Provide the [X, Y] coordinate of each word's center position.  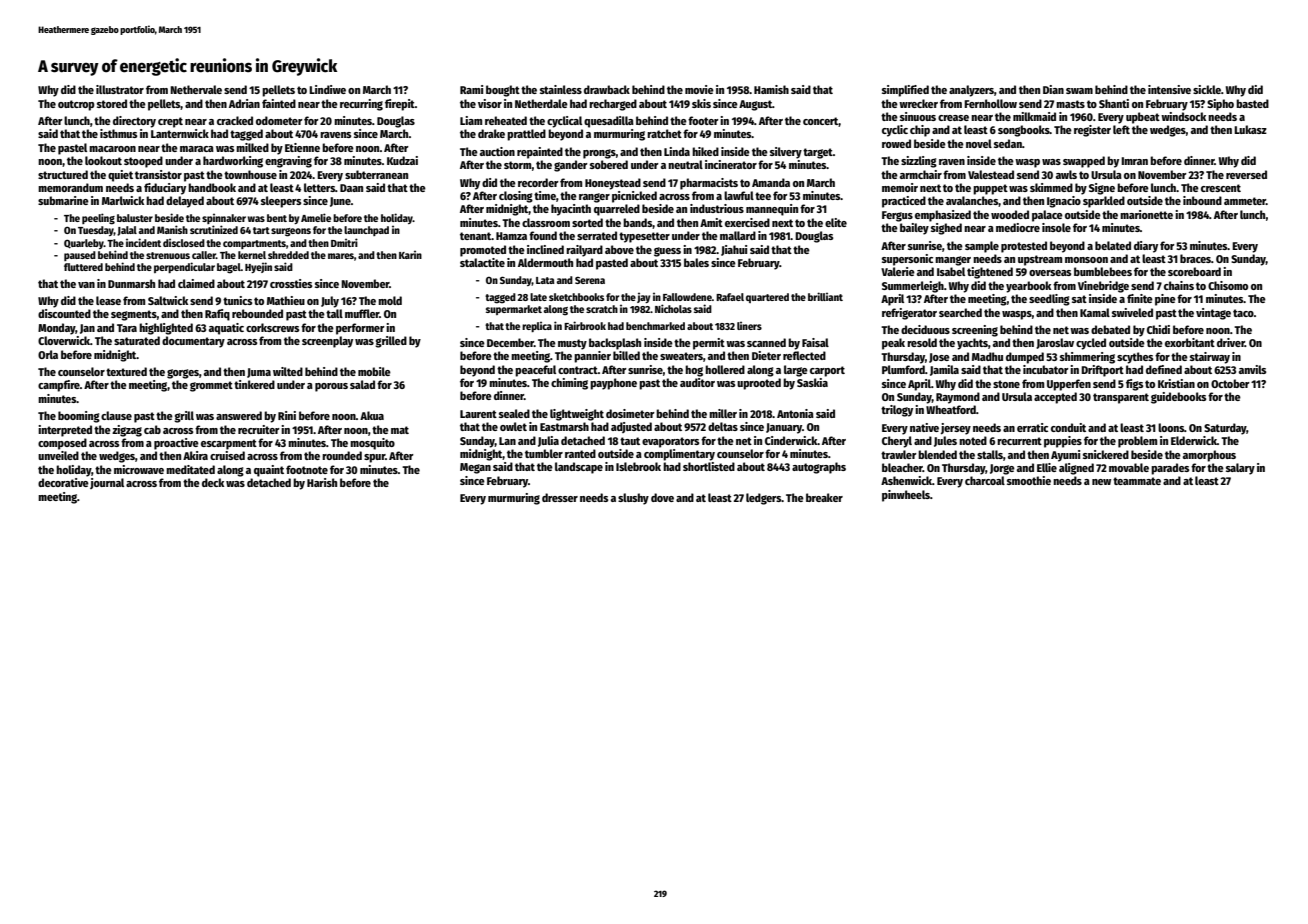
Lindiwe [327, 89]
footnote [307, 469]
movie [699, 89]
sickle [1207, 89]
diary [1146, 247]
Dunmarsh [131, 283]
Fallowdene [687, 297]
